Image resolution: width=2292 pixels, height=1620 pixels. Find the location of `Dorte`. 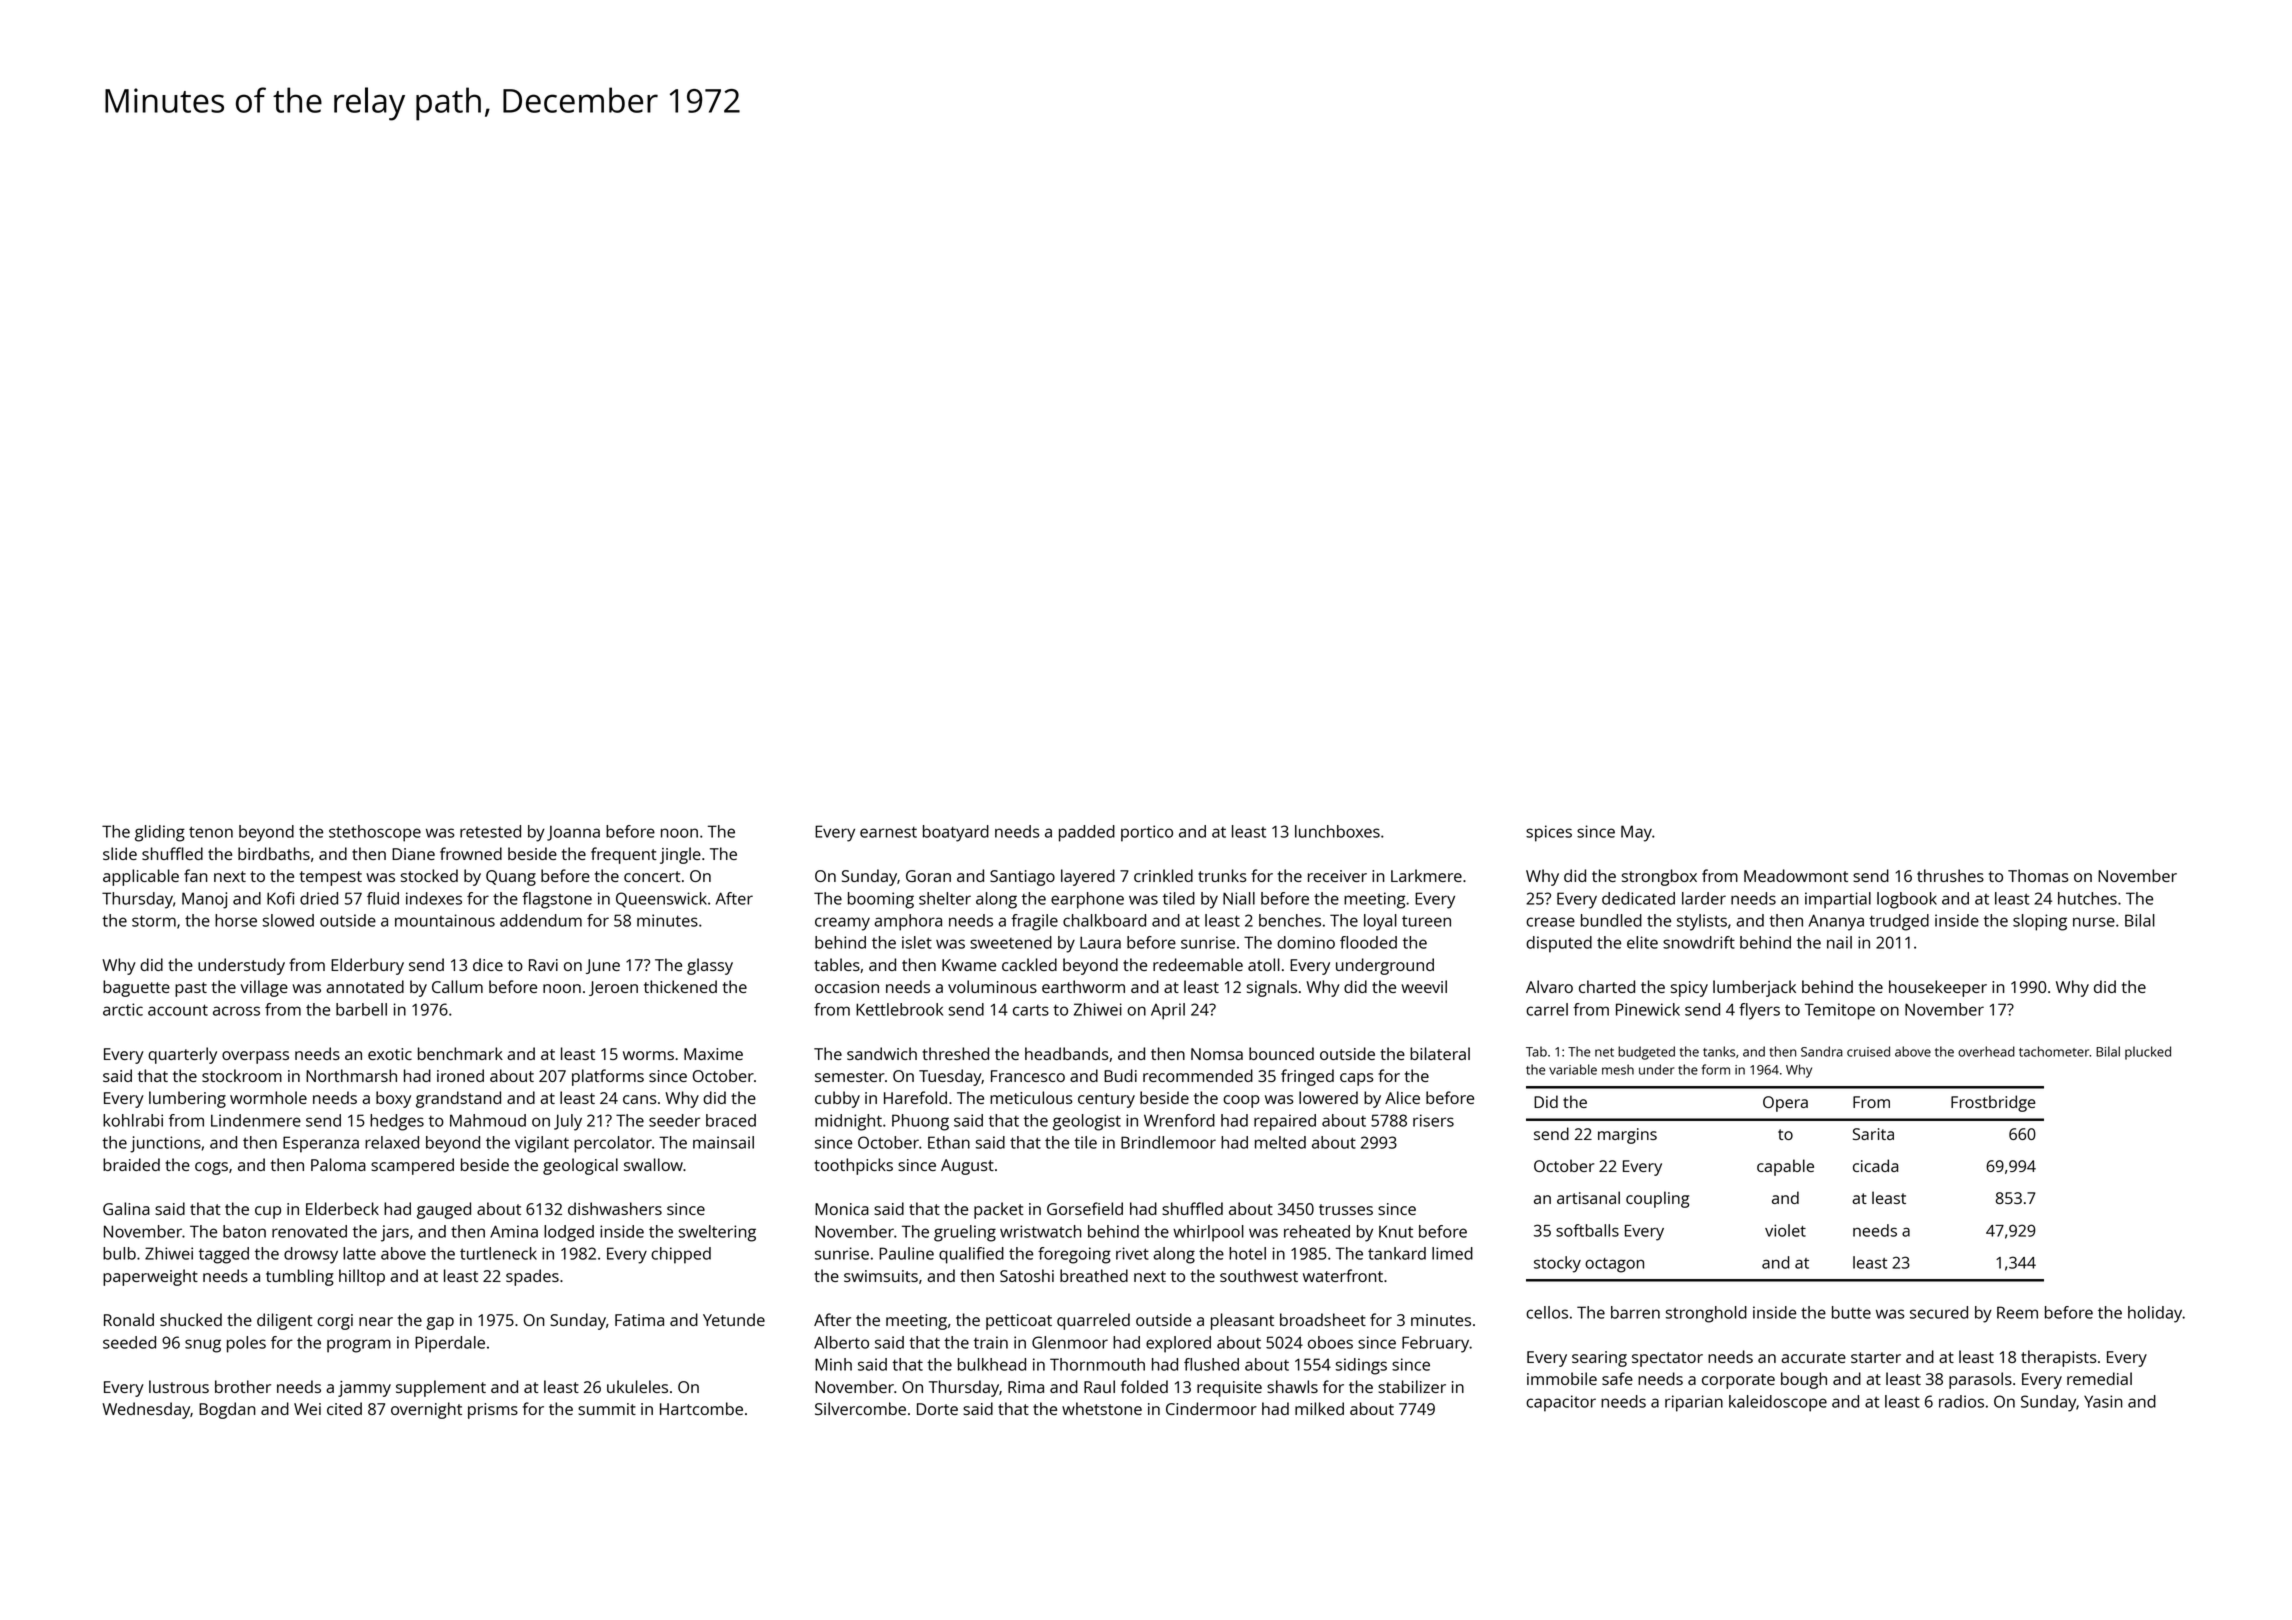

Dorte is located at coordinates (937, 1409).
